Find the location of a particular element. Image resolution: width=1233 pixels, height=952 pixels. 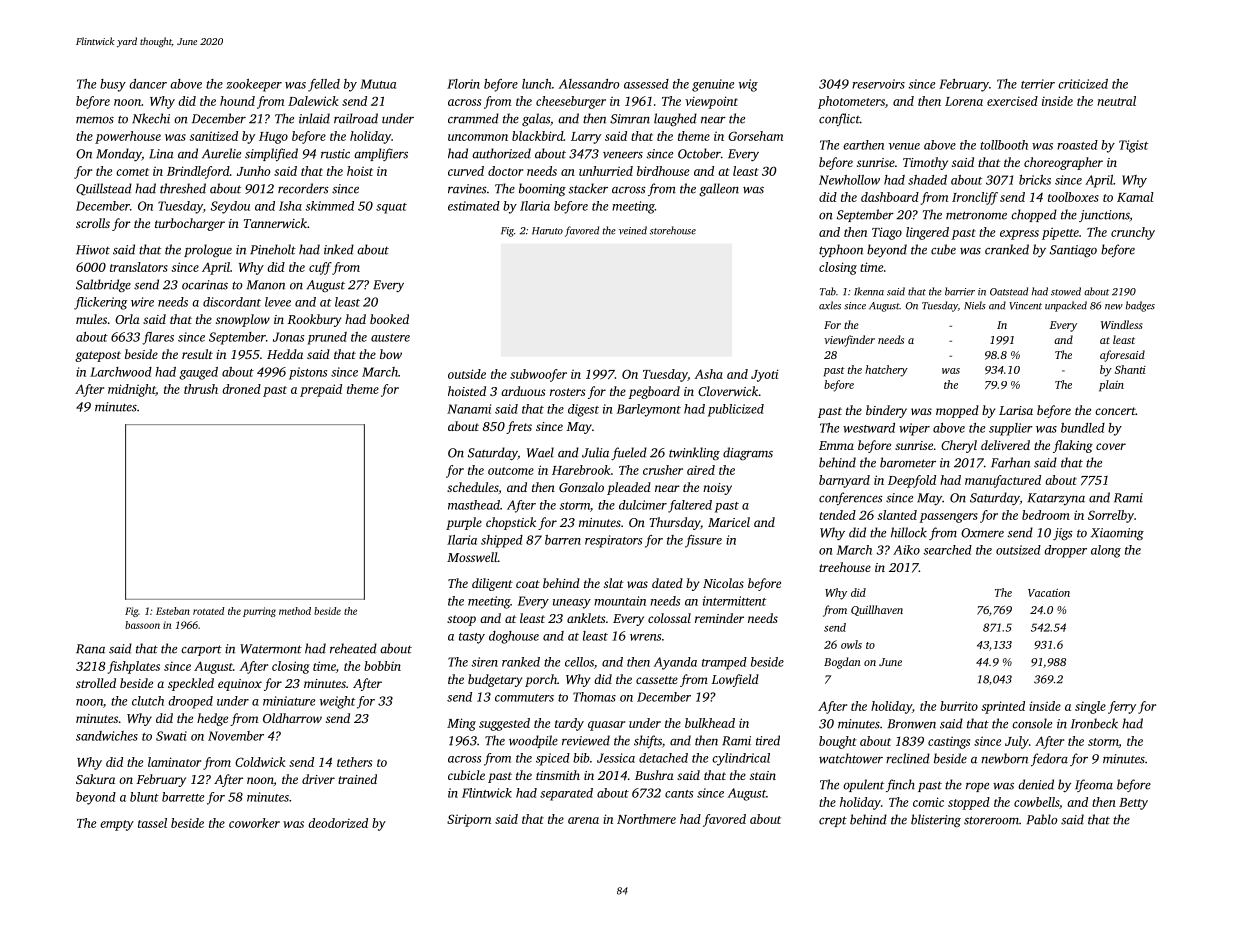

memos is located at coordinates (95, 120).
